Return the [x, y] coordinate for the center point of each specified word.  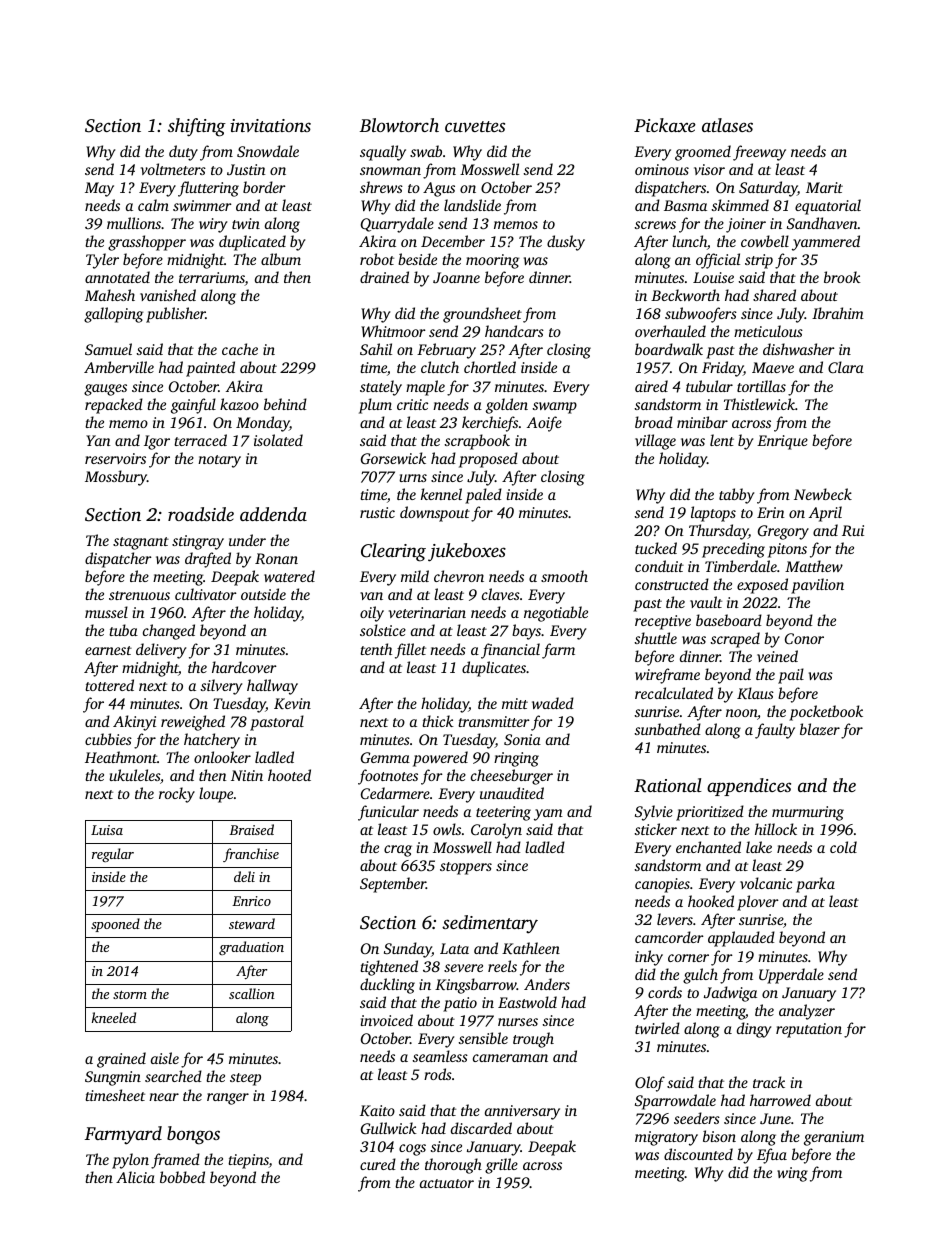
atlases [727, 125]
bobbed [182, 1177]
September [393, 885]
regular [113, 855]
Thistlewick [759, 404]
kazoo [239, 404]
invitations [270, 125]
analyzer [807, 1012]
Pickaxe [665, 125]
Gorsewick [393, 458]
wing [792, 1174]
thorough [453, 1166]
